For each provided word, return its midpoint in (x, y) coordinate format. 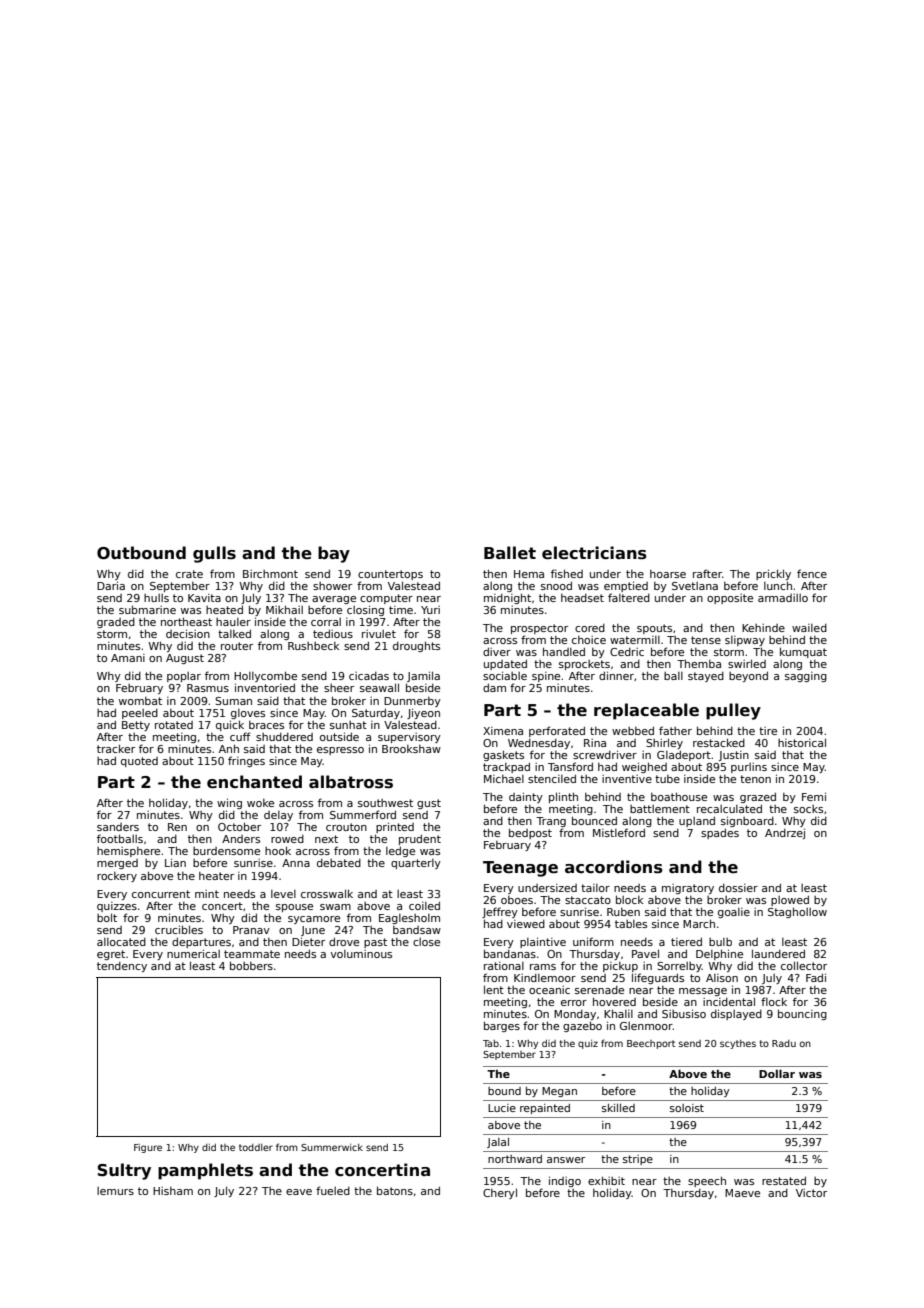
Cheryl (500, 1193)
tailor (595, 888)
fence (812, 573)
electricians (594, 553)
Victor (811, 1193)
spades (720, 833)
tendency (122, 967)
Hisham (173, 1191)
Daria (111, 585)
